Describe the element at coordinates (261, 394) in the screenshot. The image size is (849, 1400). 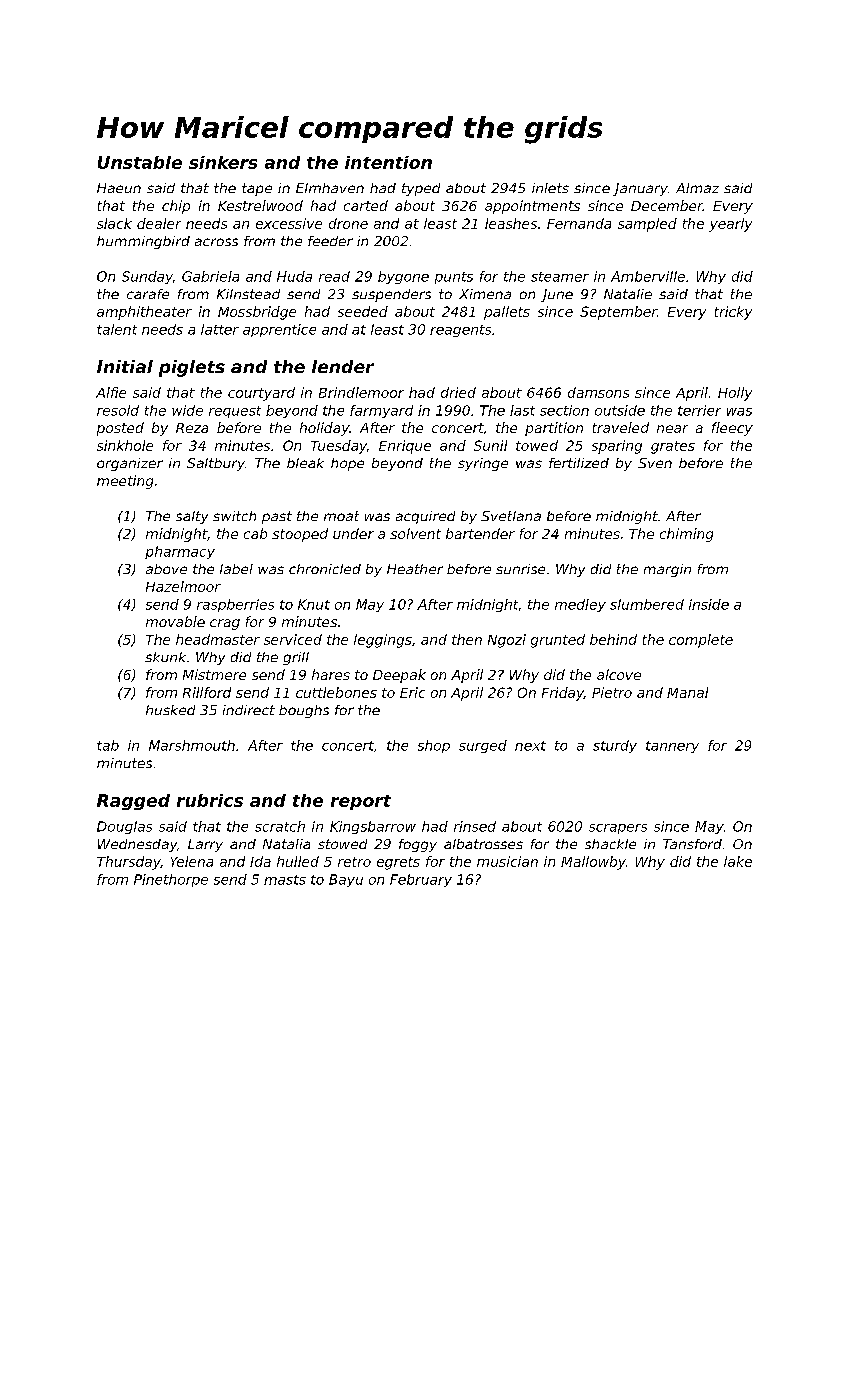
I see `courtyard` at that location.
